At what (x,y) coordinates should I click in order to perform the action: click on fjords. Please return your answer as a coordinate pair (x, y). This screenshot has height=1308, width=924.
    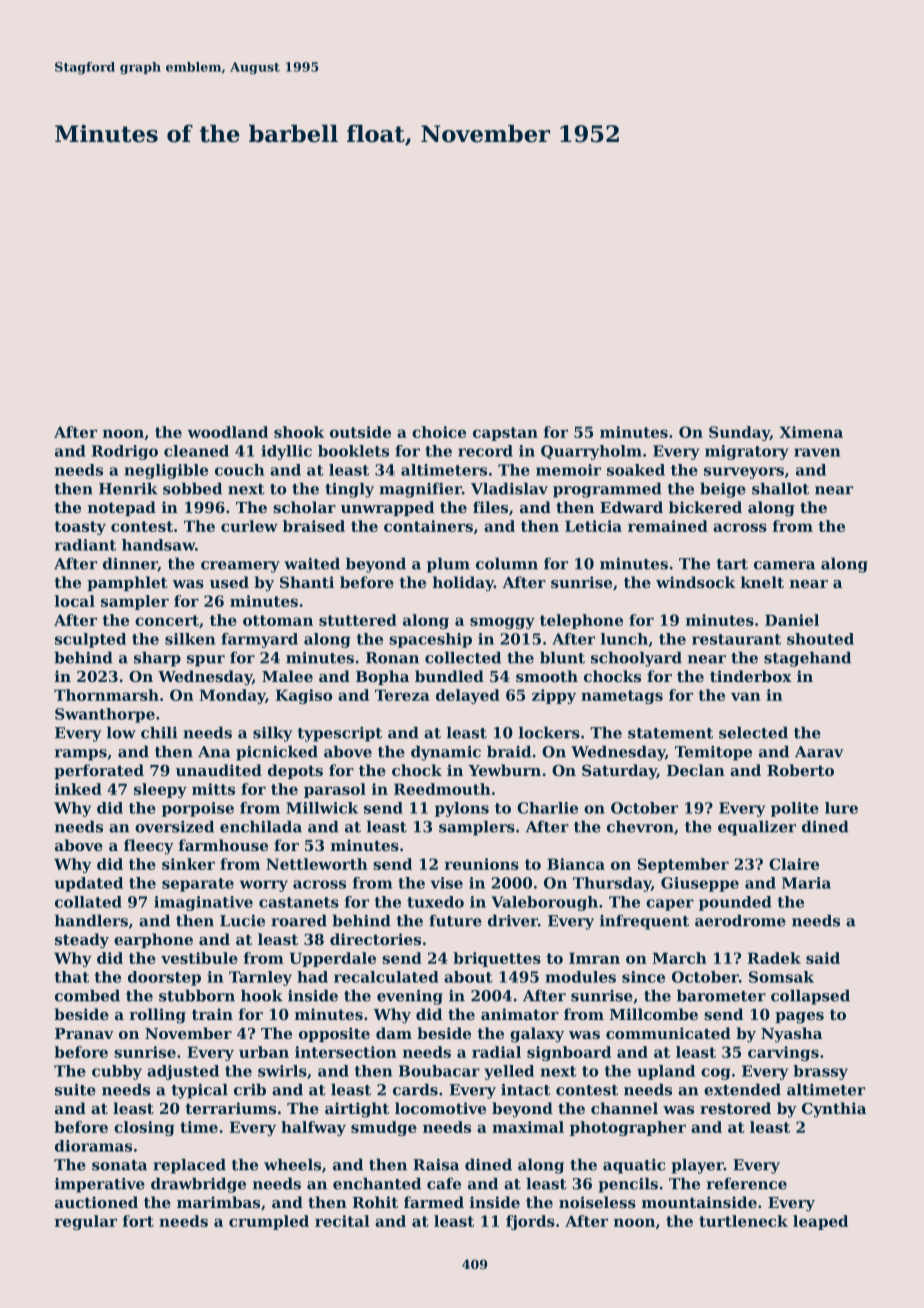
    Looking at the image, I should click on (530, 1222).
